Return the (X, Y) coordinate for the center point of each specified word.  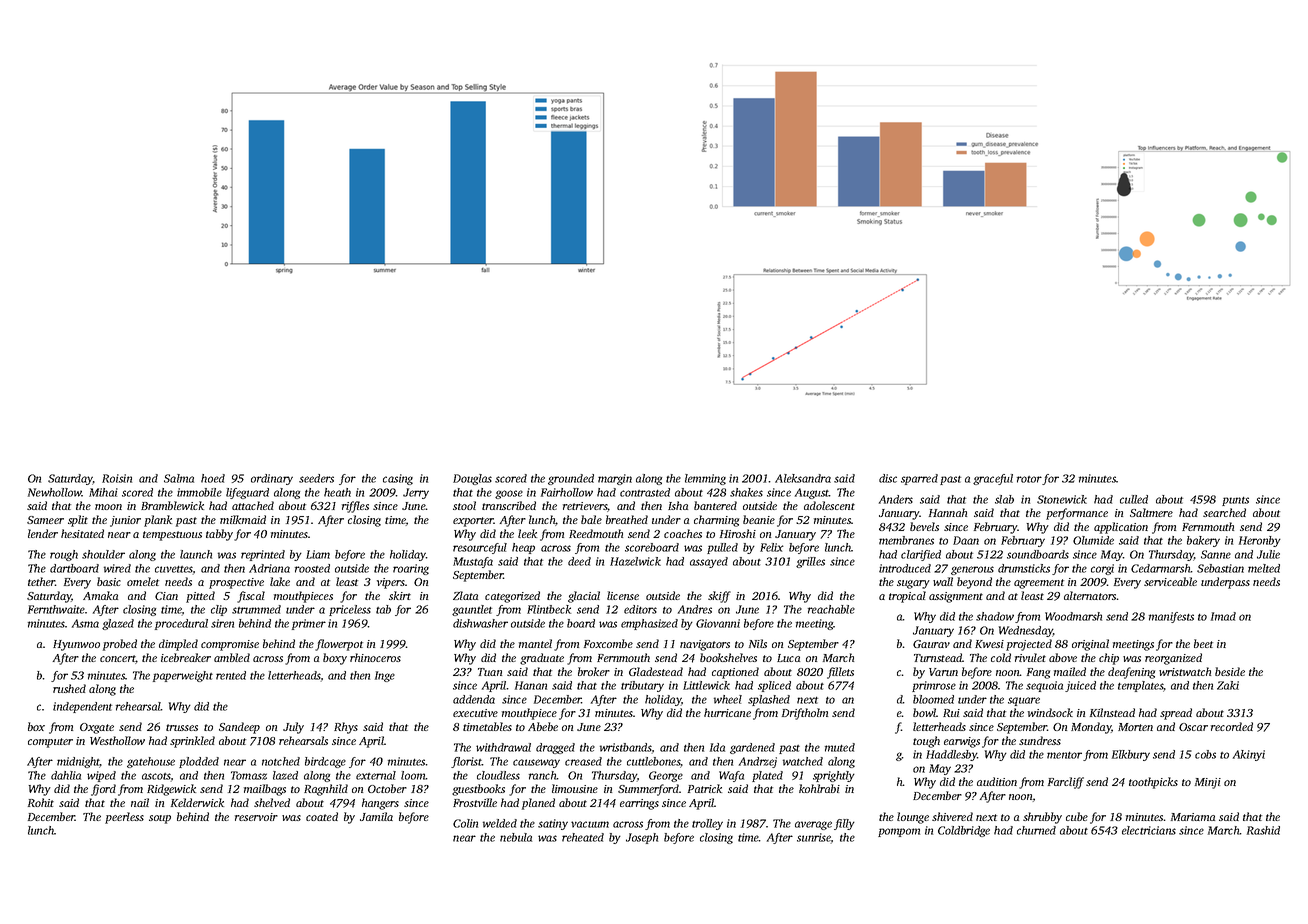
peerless (124, 818)
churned (1036, 830)
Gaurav (931, 644)
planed (538, 804)
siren (222, 623)
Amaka (100, 595)
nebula (516, 837)
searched (1224, 512)
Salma (179, 478)
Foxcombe (608, 643)
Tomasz (249, 775)
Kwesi (989, 644)
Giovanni (718, 623)
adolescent (829, 505)
